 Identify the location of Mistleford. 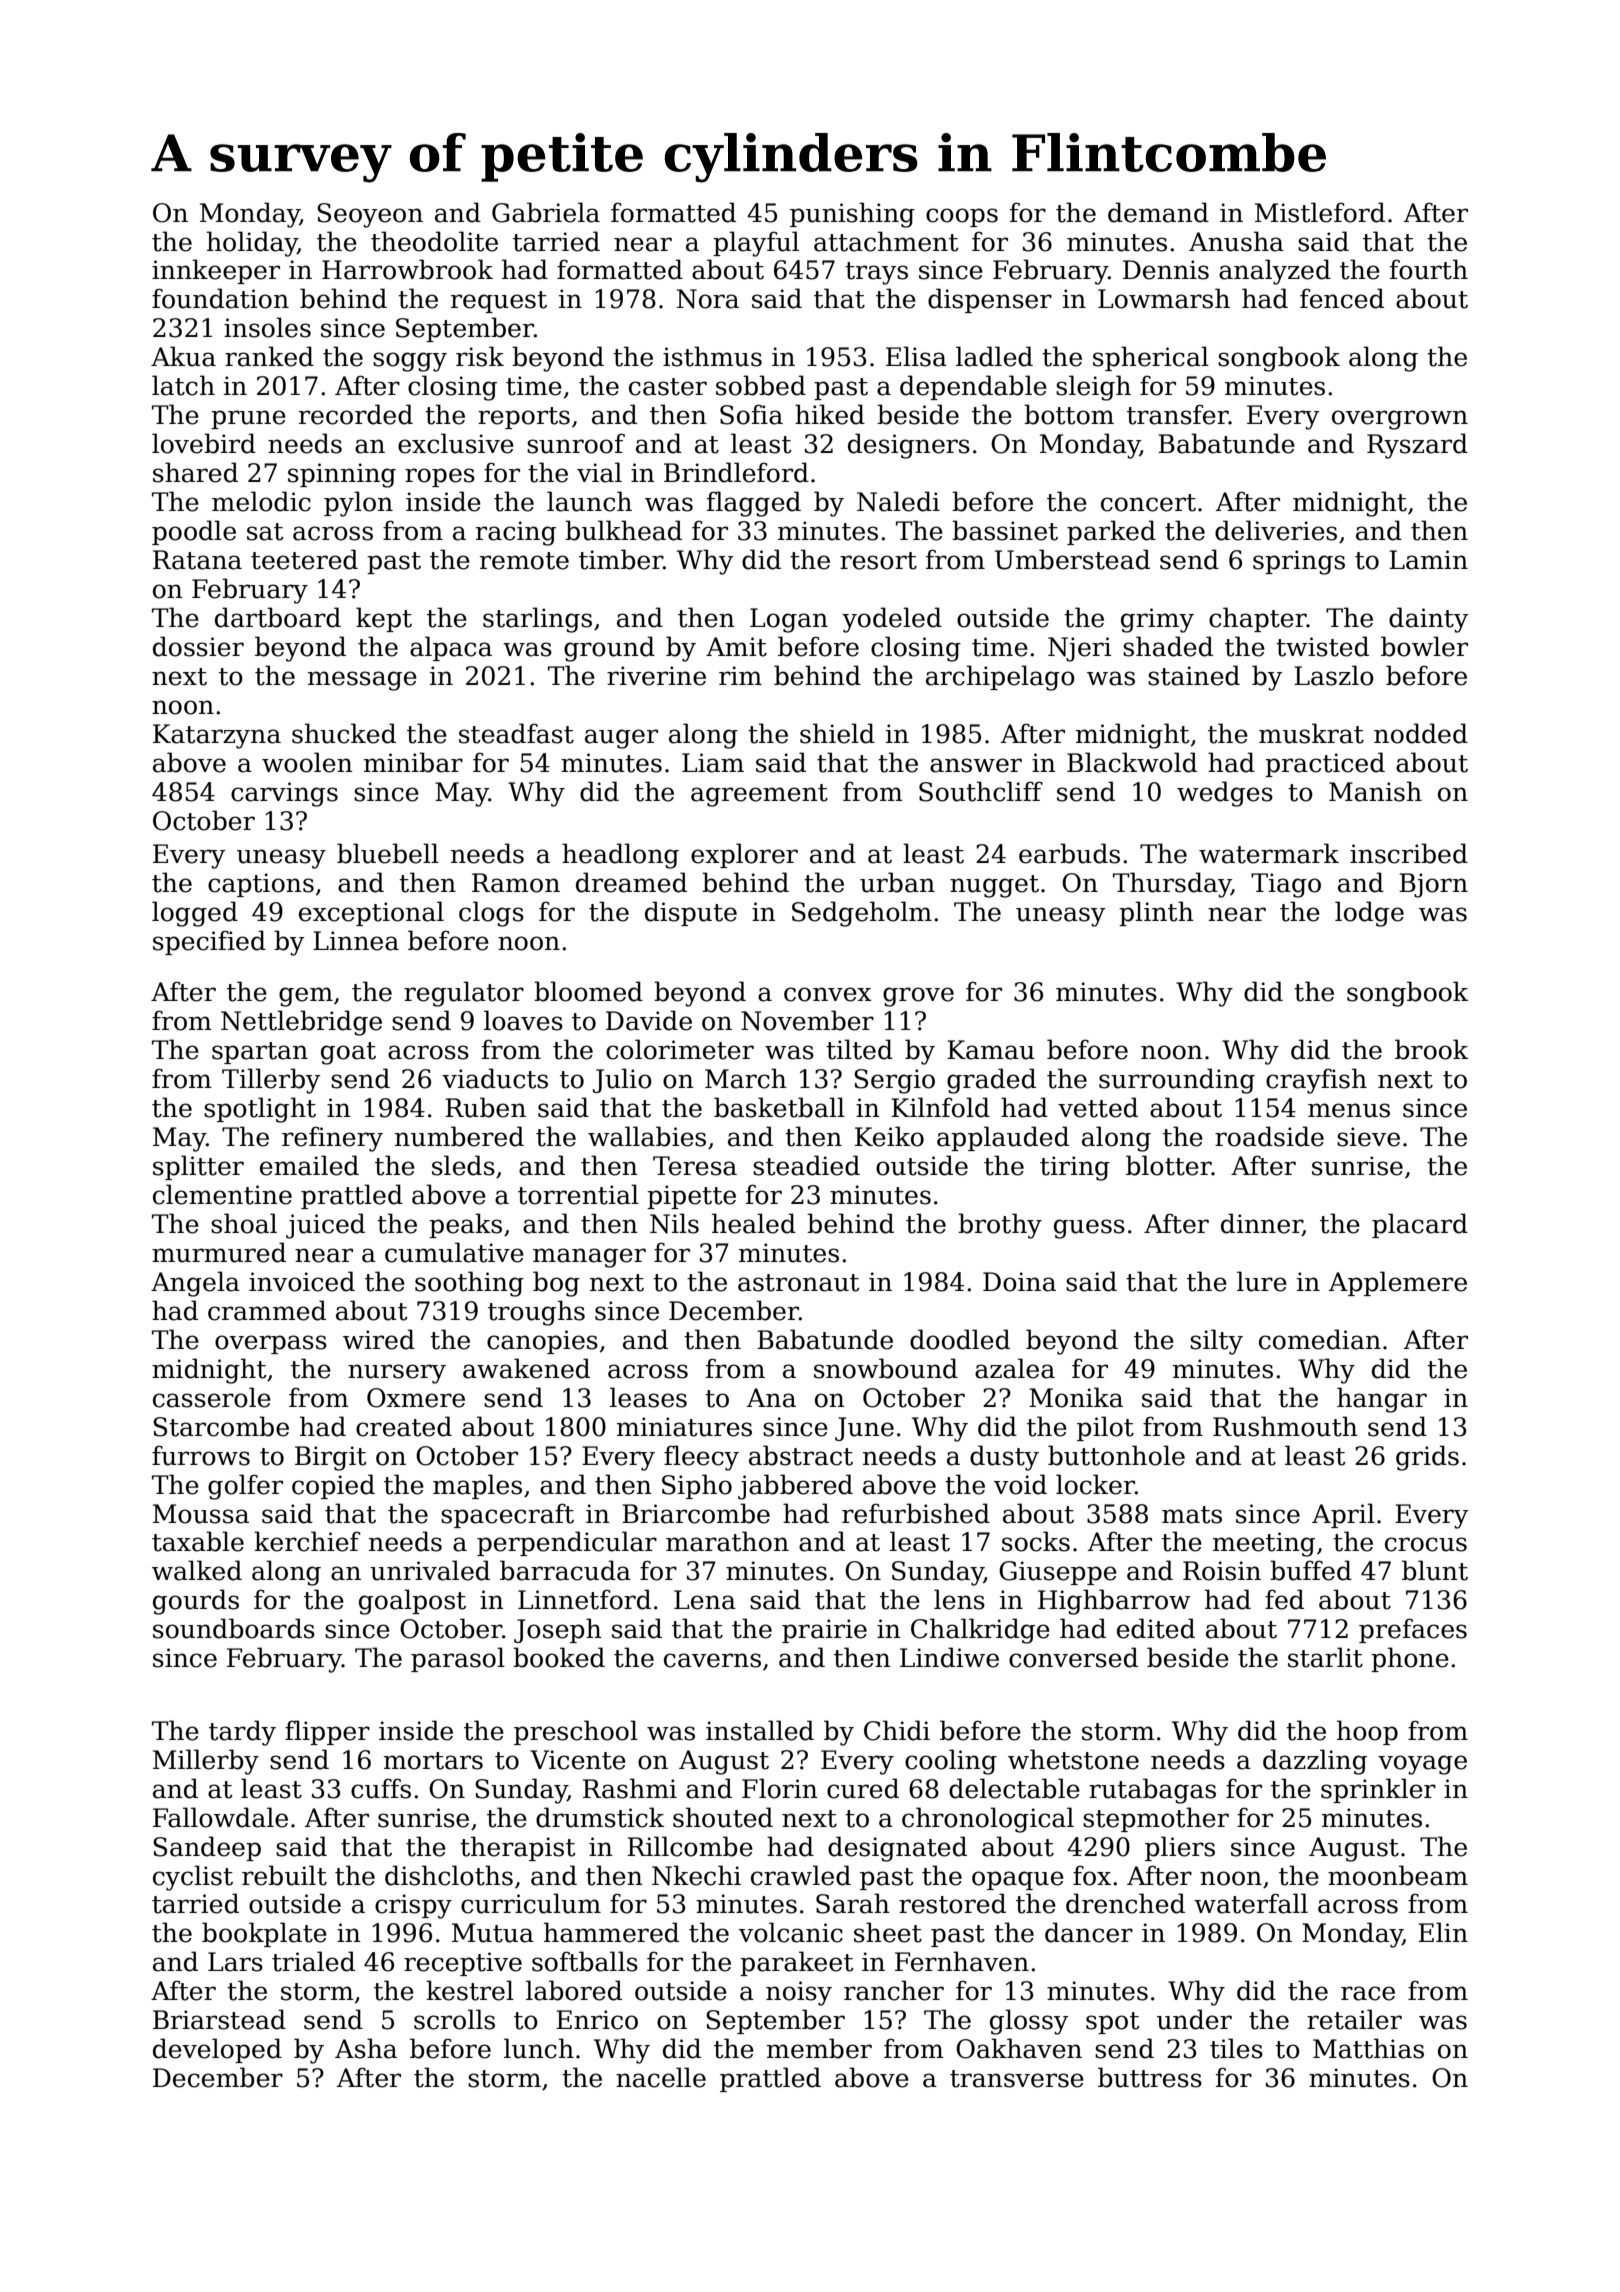
(1320, 212).
